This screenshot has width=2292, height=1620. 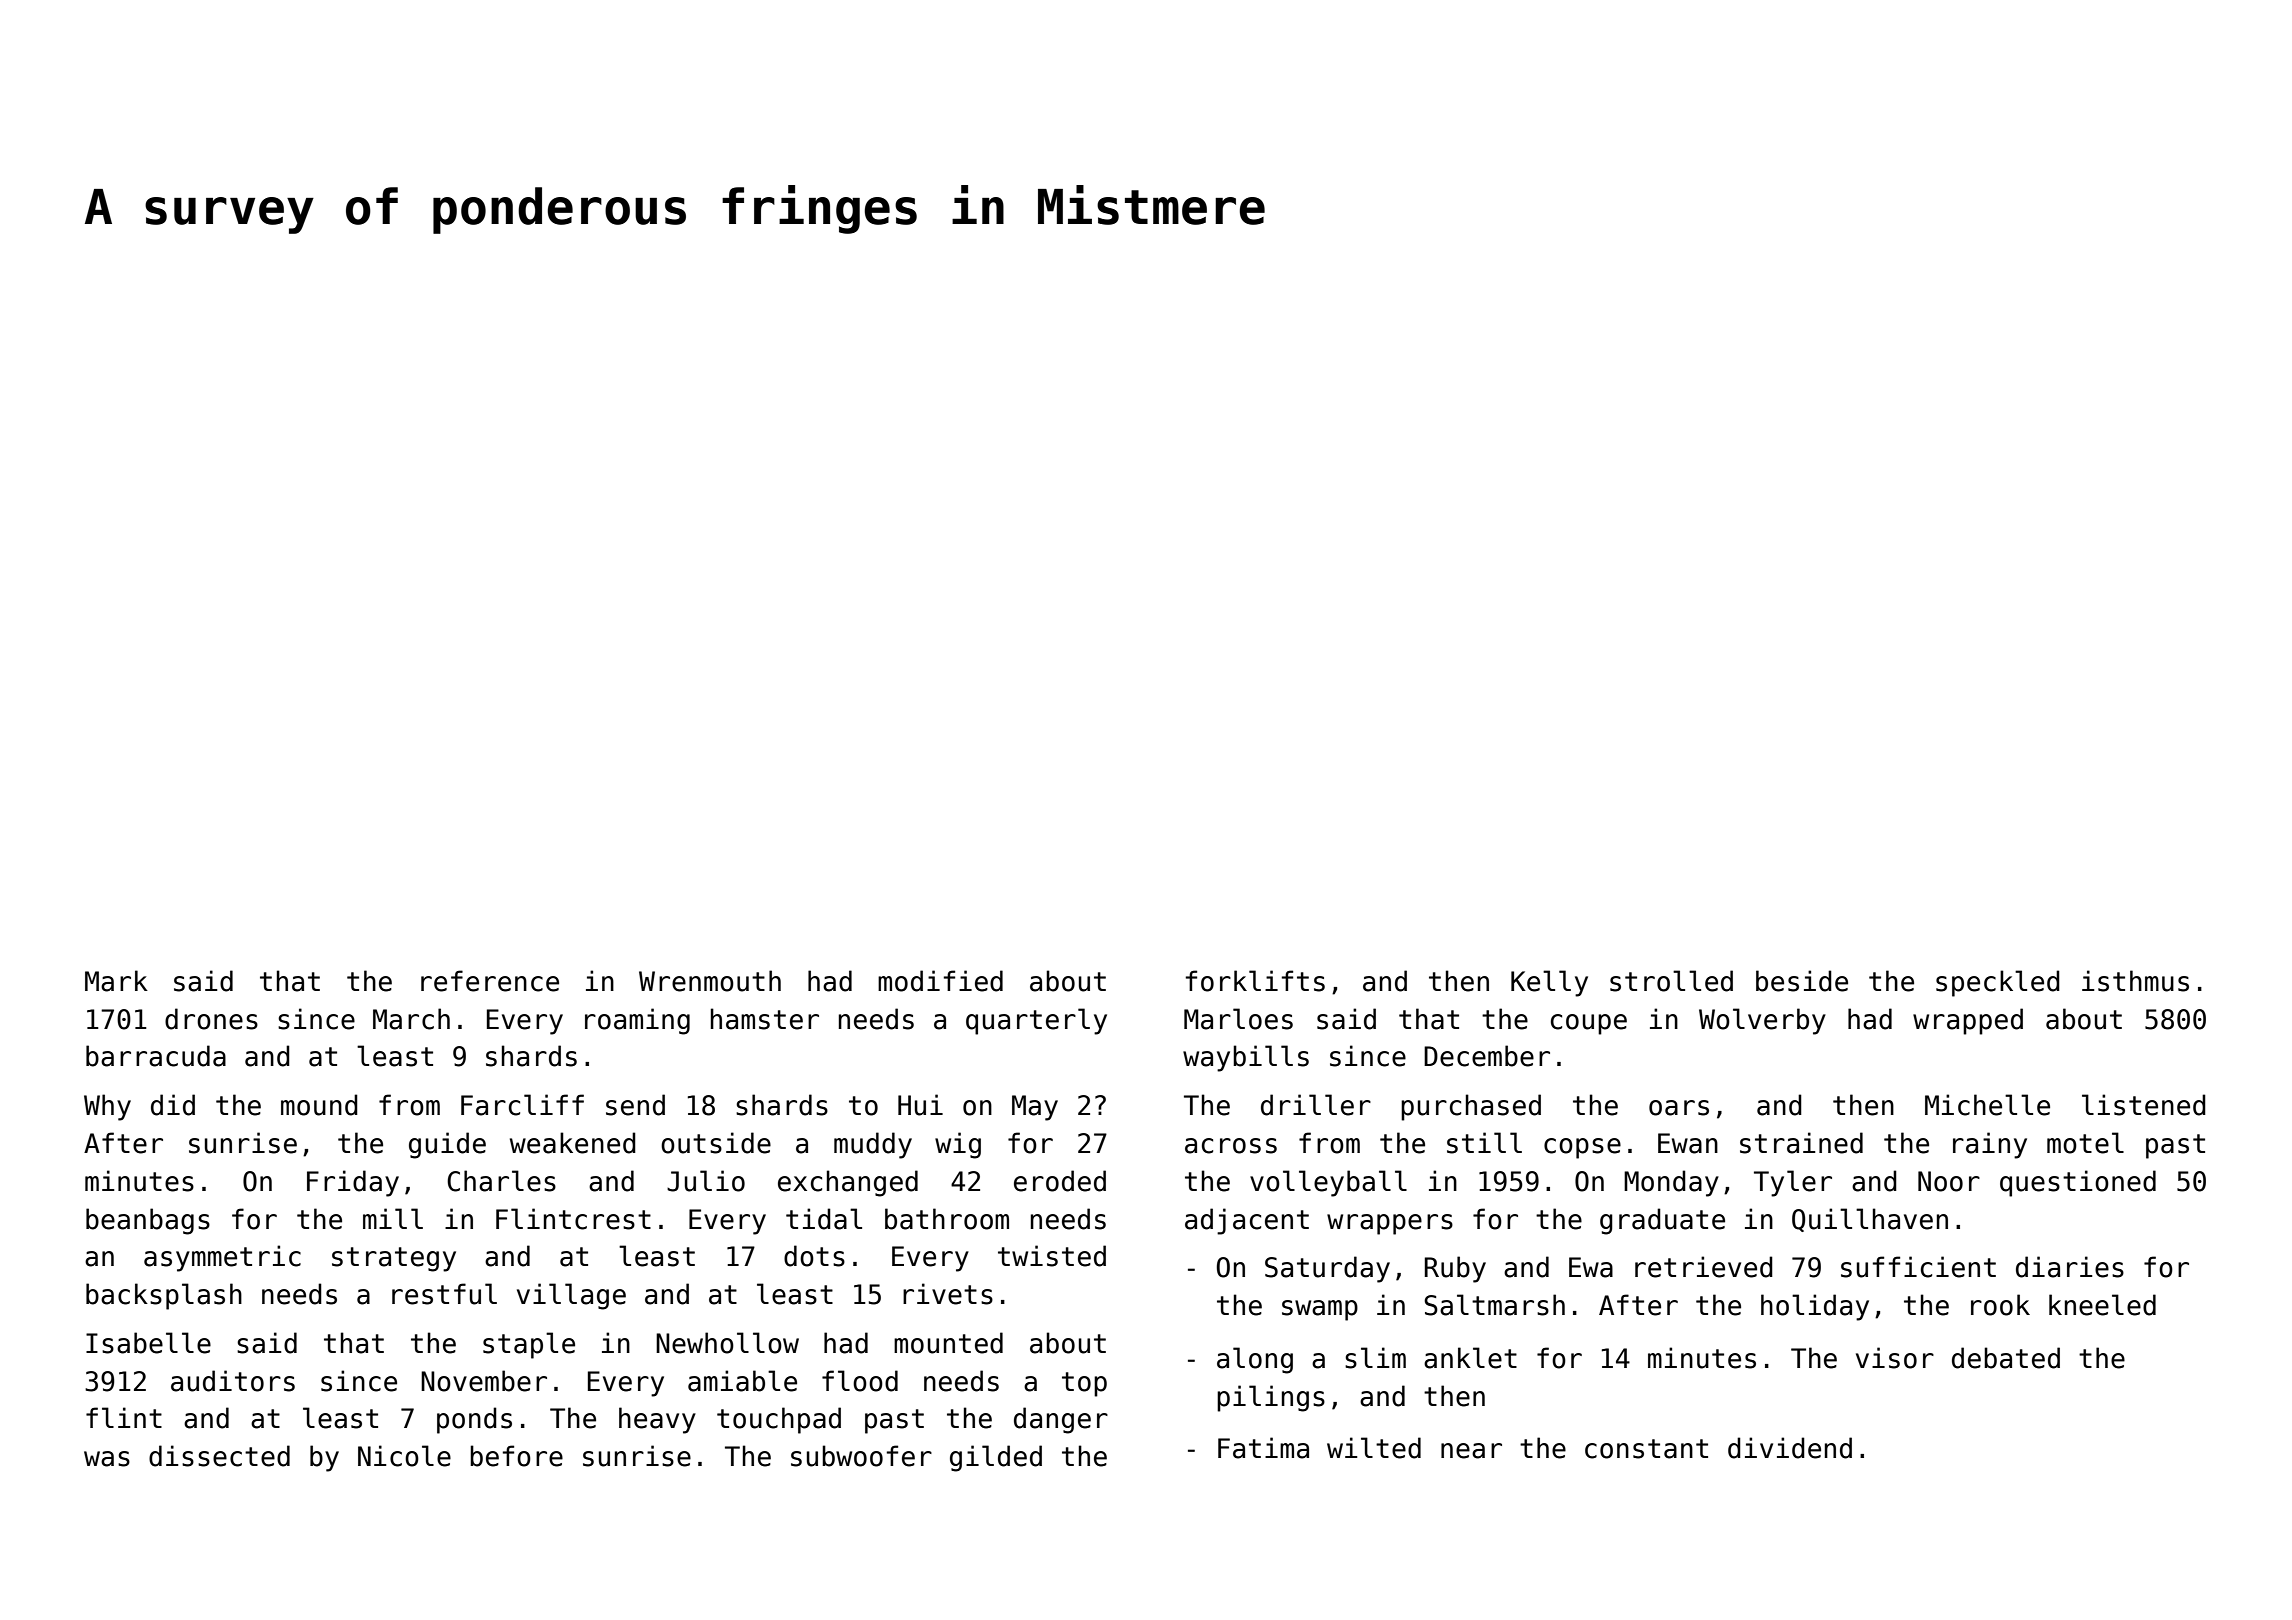 I want to click on constant, so click(x=1646, y=1449).
